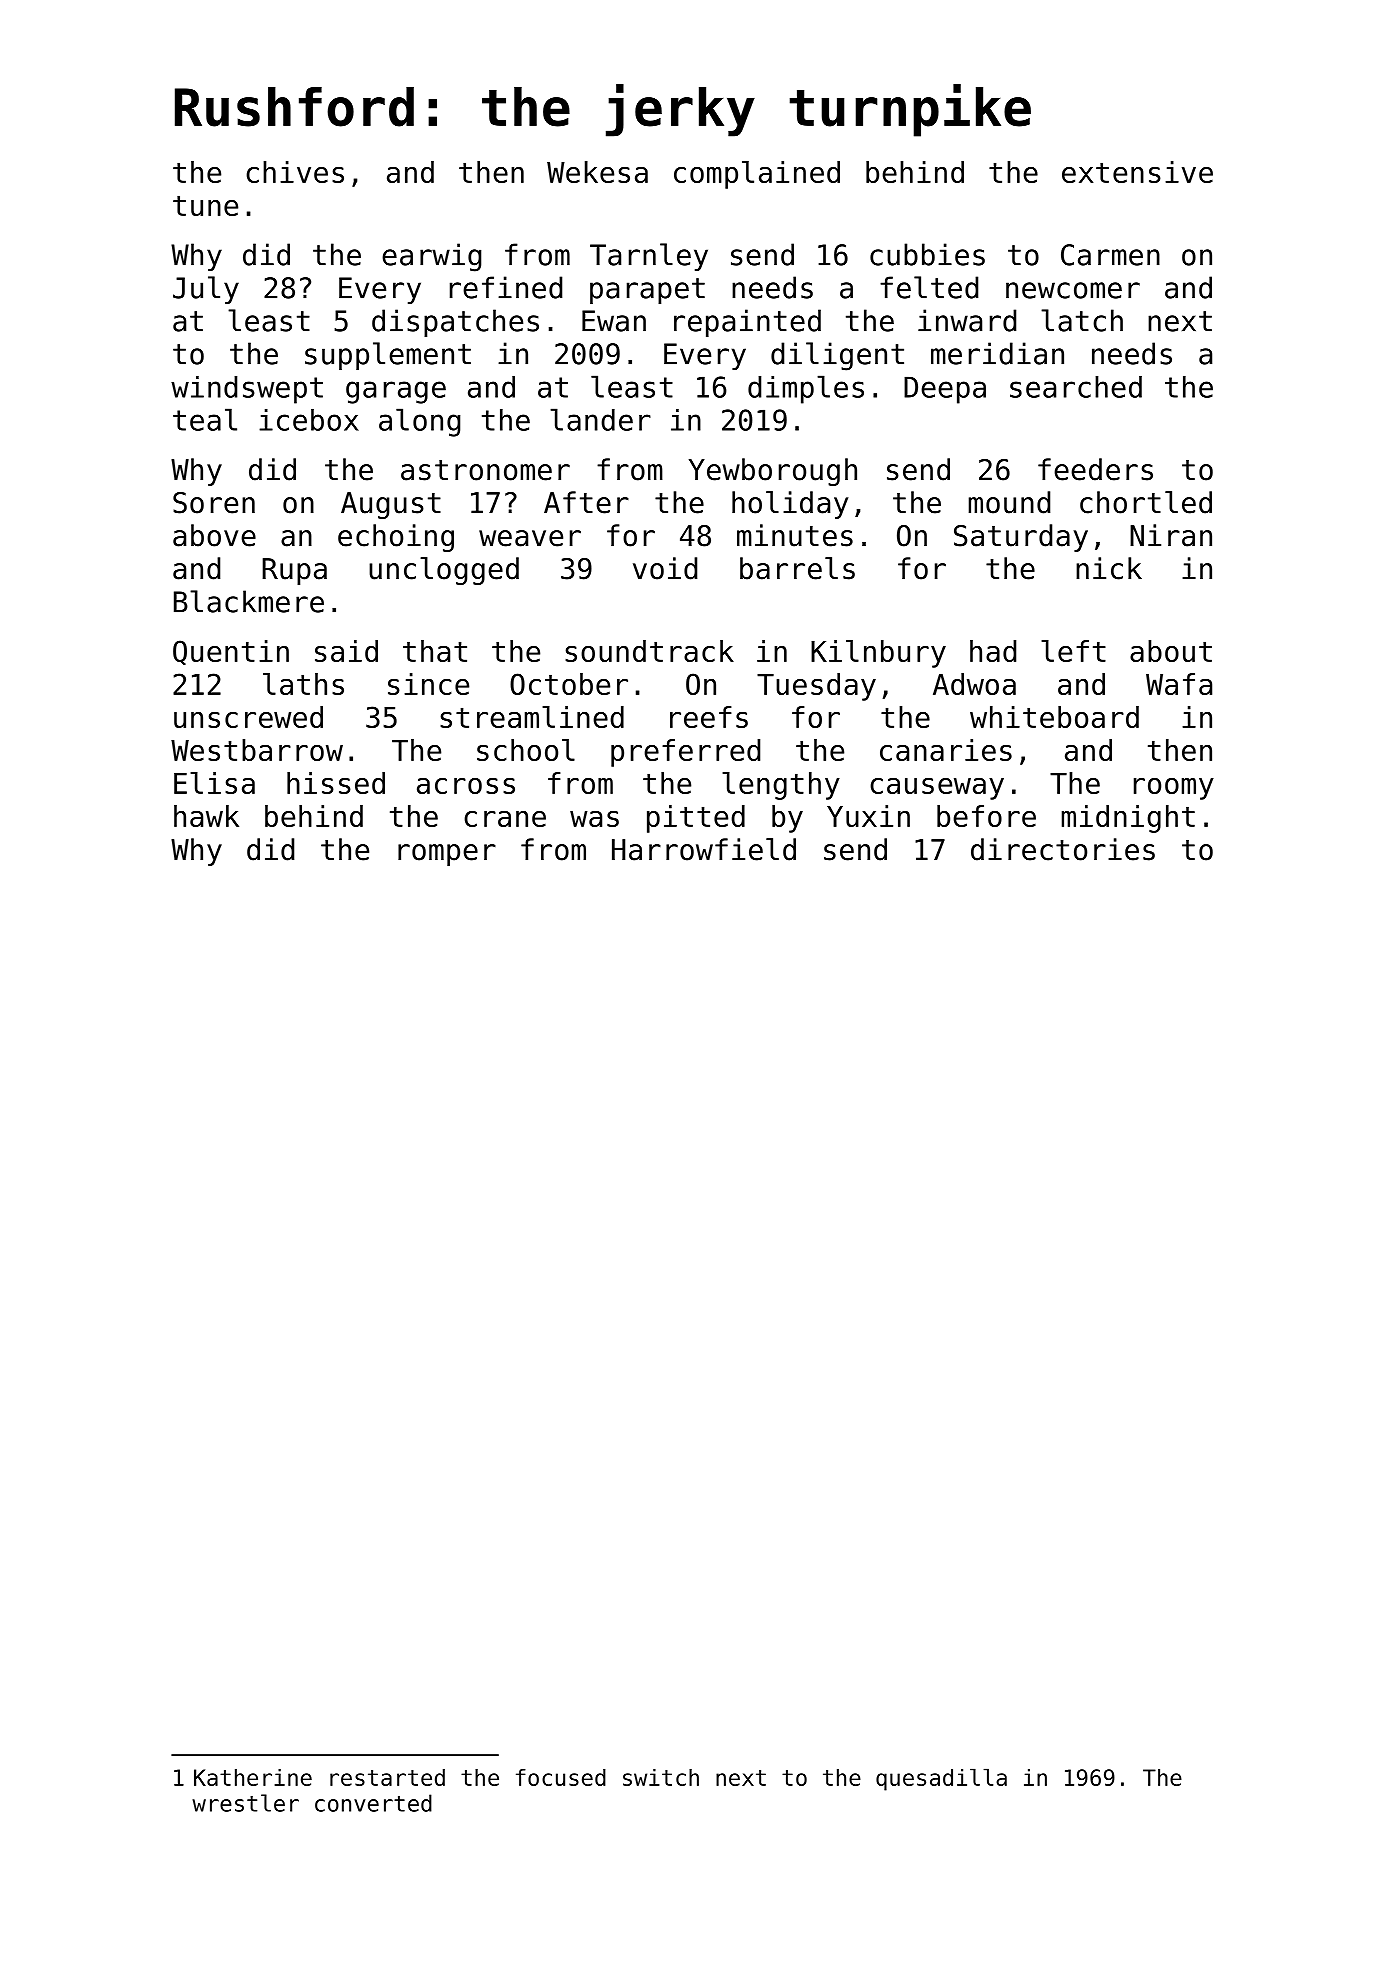 The image size is (1386, 1969). I want to click on complained, so click(757, 175).
